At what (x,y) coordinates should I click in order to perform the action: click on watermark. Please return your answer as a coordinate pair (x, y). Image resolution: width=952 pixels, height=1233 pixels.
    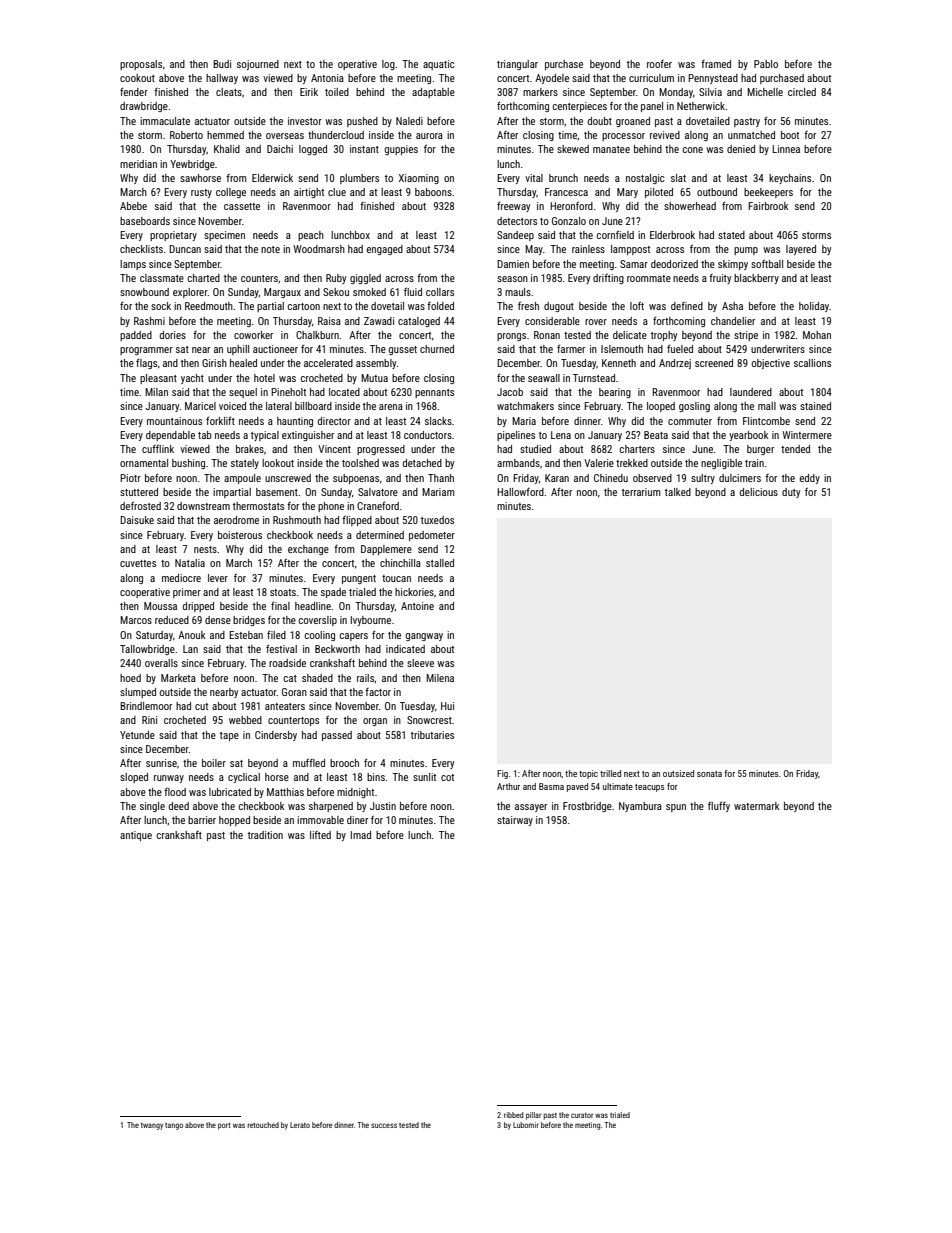
    Looking at the image, I should click on (757, 806).
